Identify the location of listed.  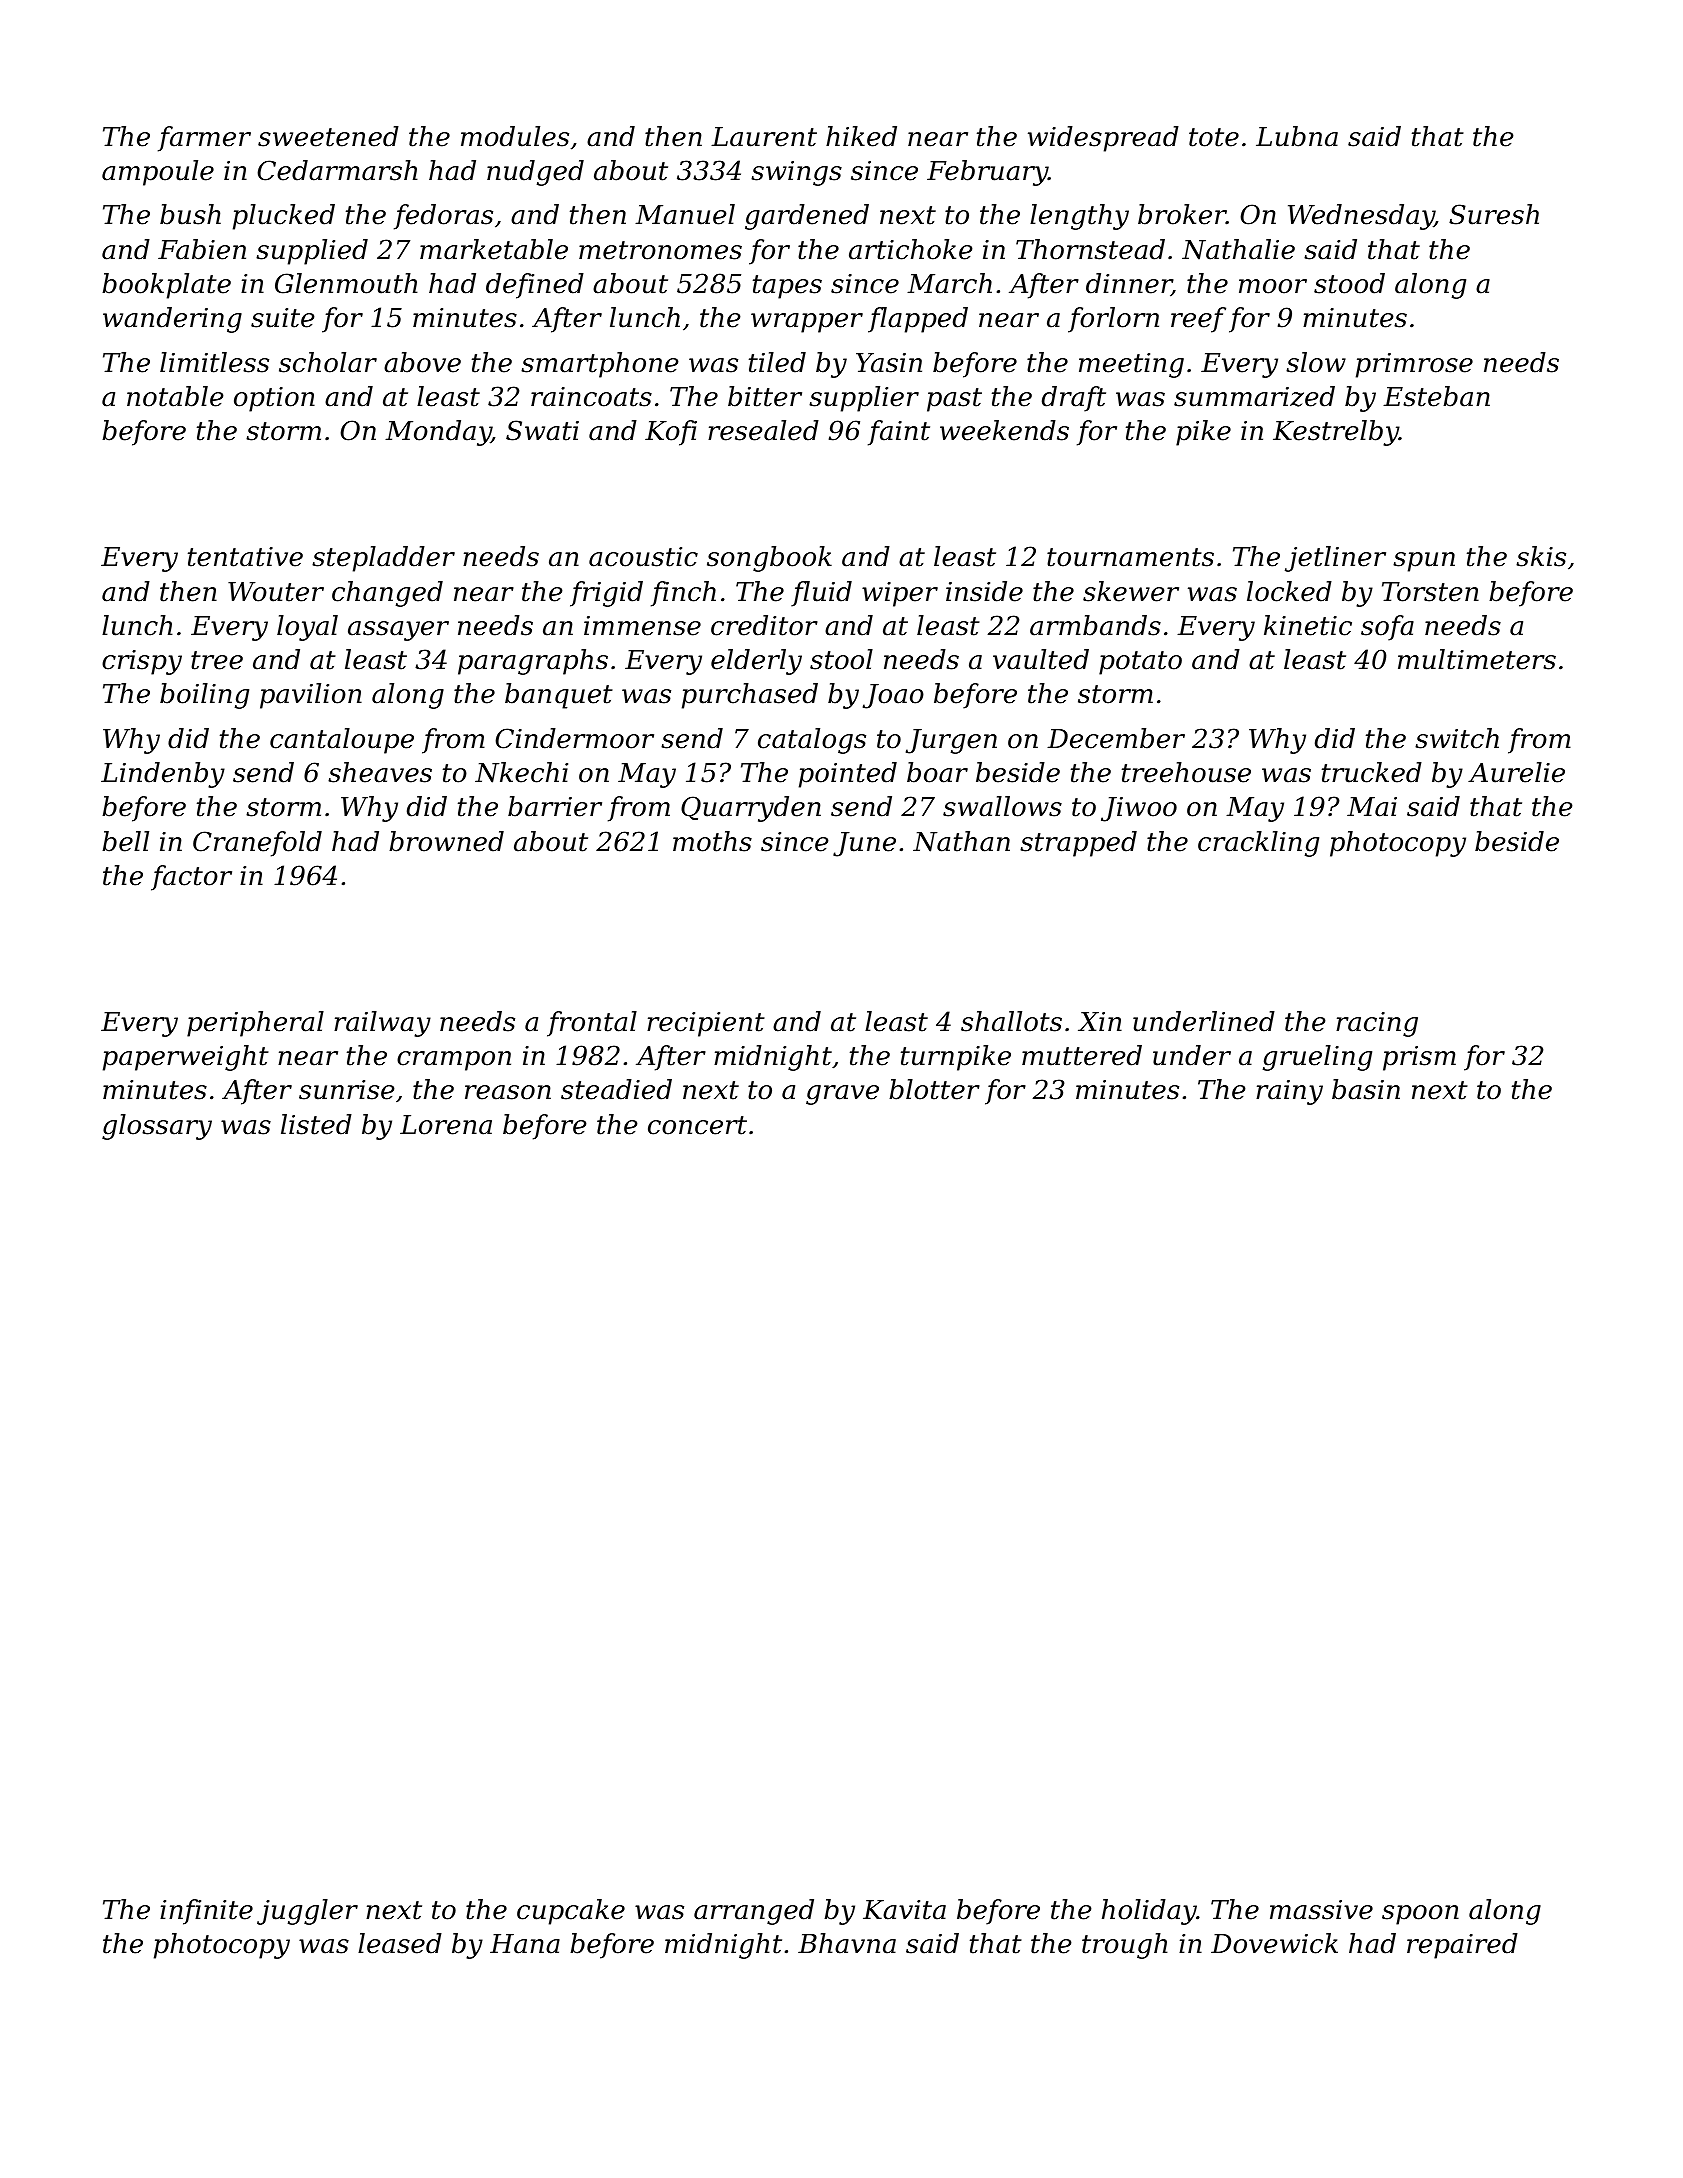
(316, 1124).
